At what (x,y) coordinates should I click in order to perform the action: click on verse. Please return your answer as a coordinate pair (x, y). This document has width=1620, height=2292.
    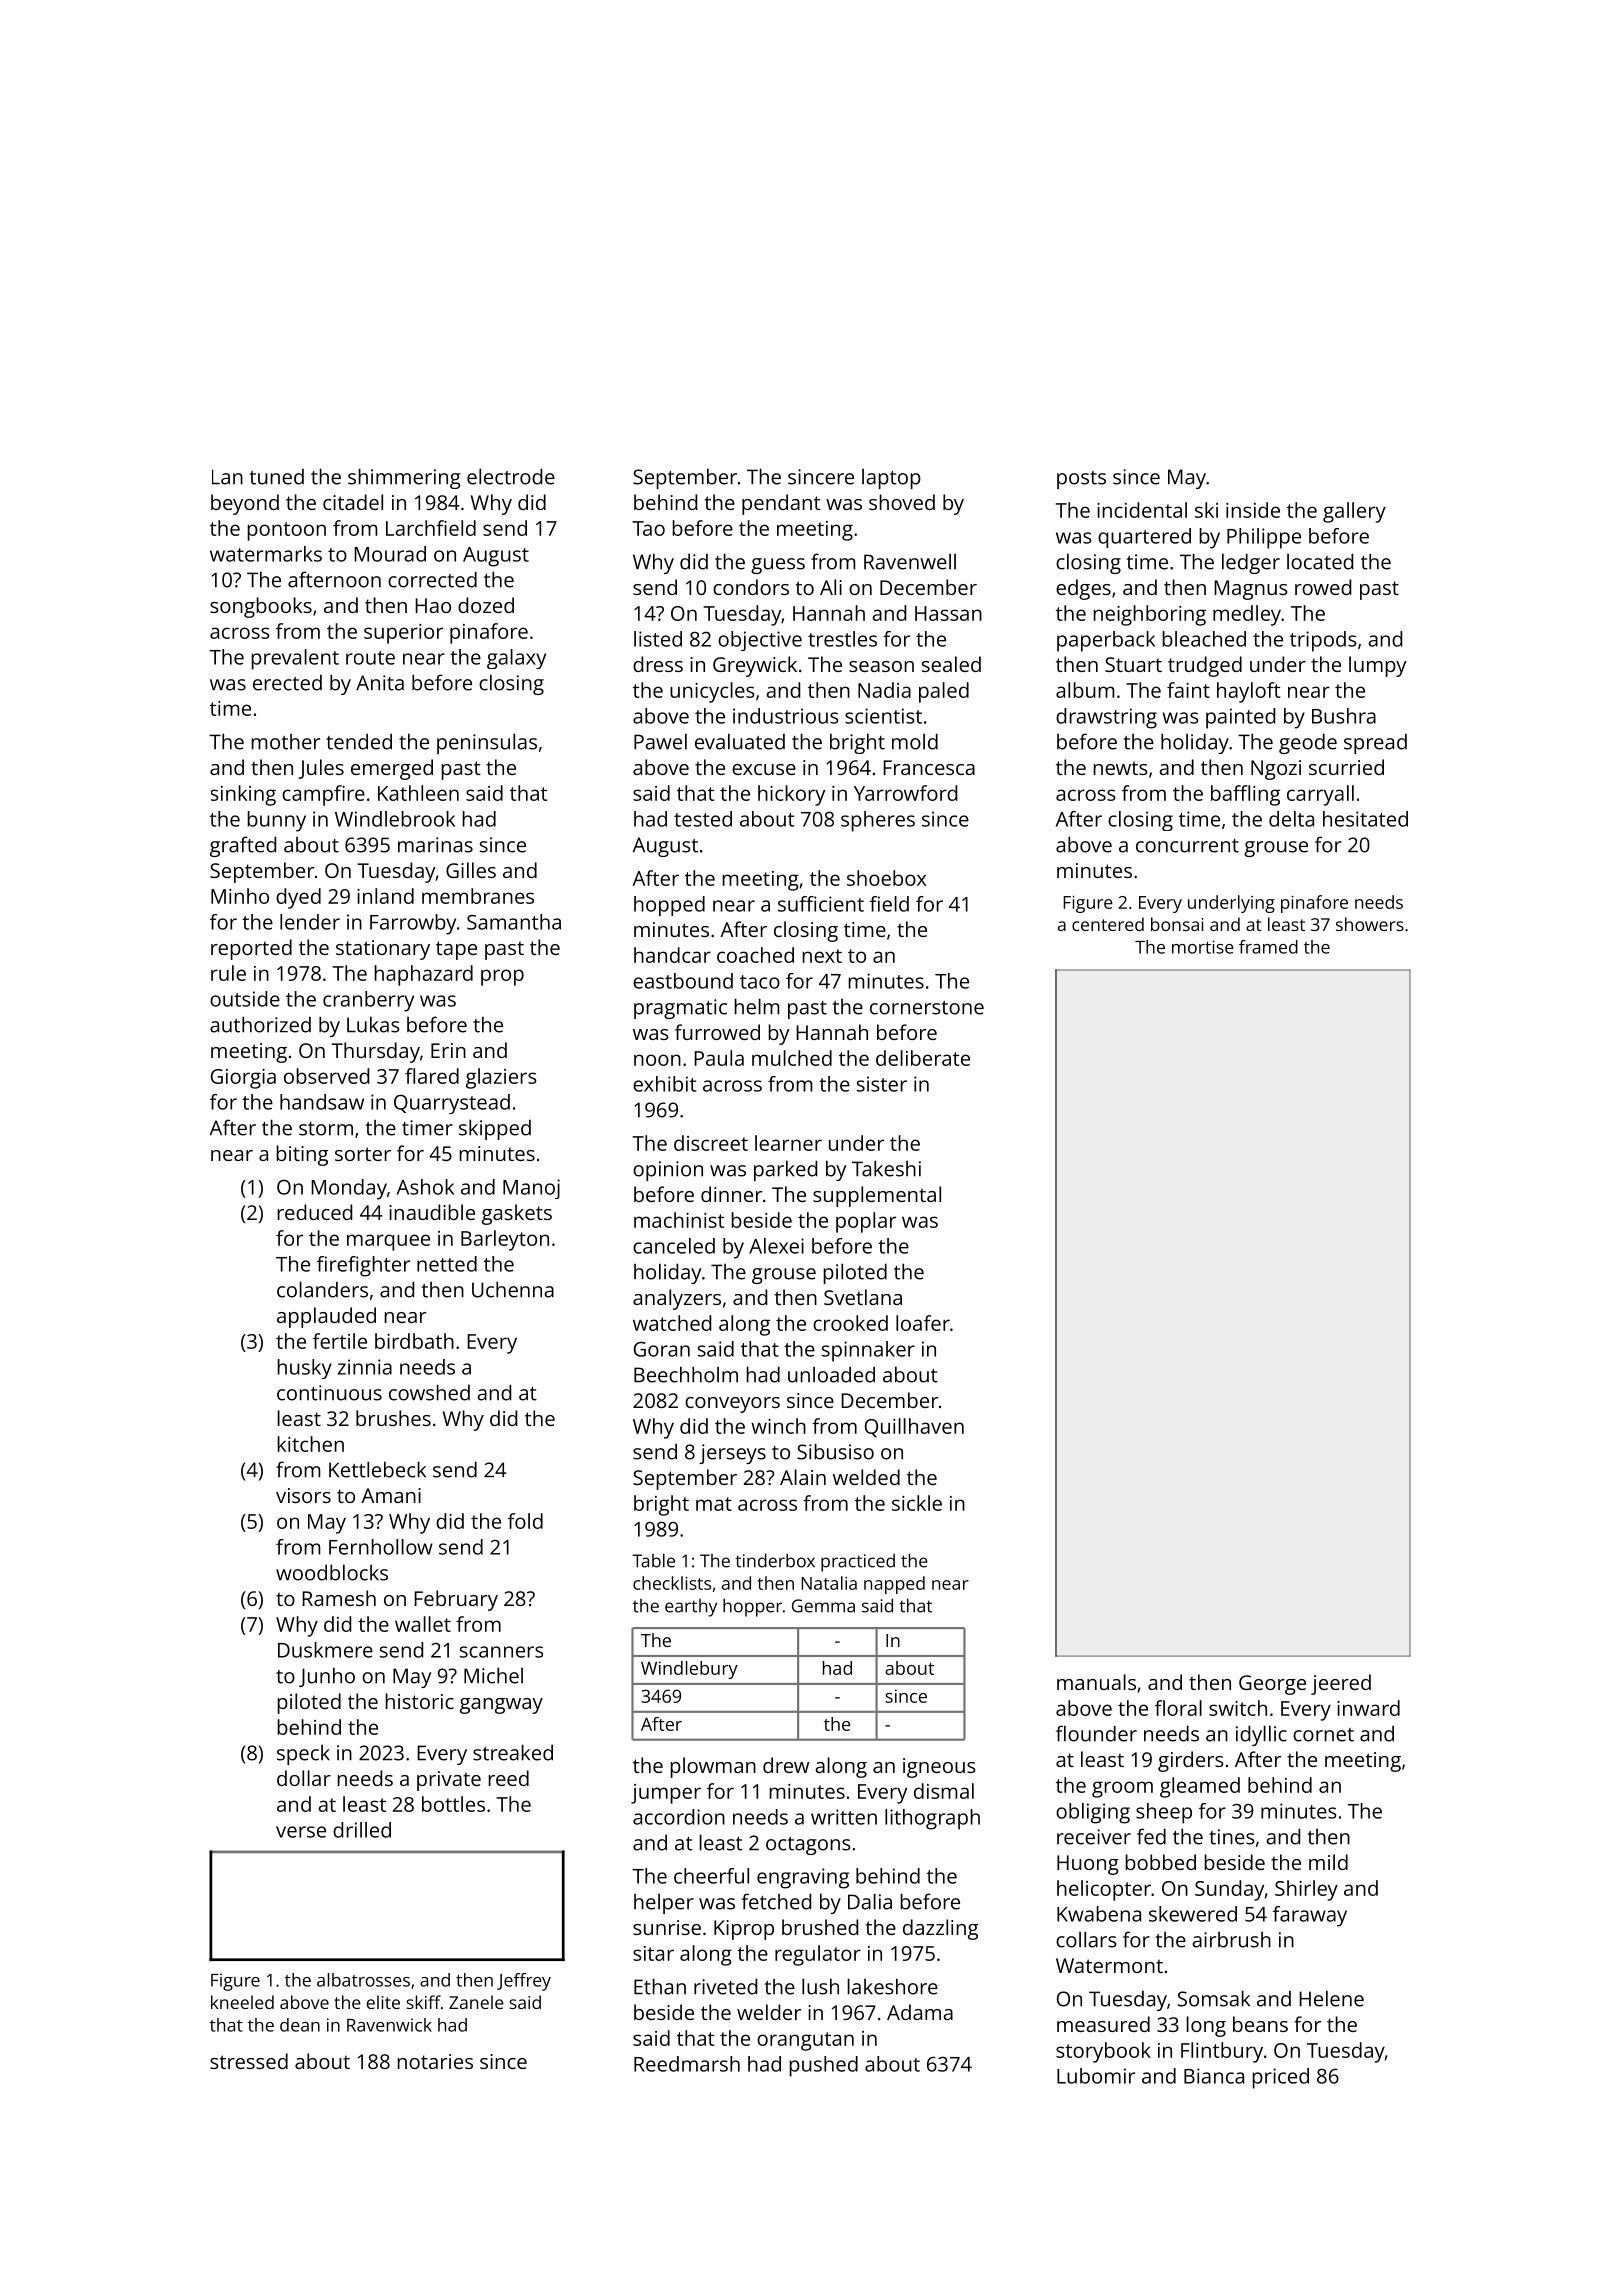
    Looking at the image, I should click on (301, 1832).
